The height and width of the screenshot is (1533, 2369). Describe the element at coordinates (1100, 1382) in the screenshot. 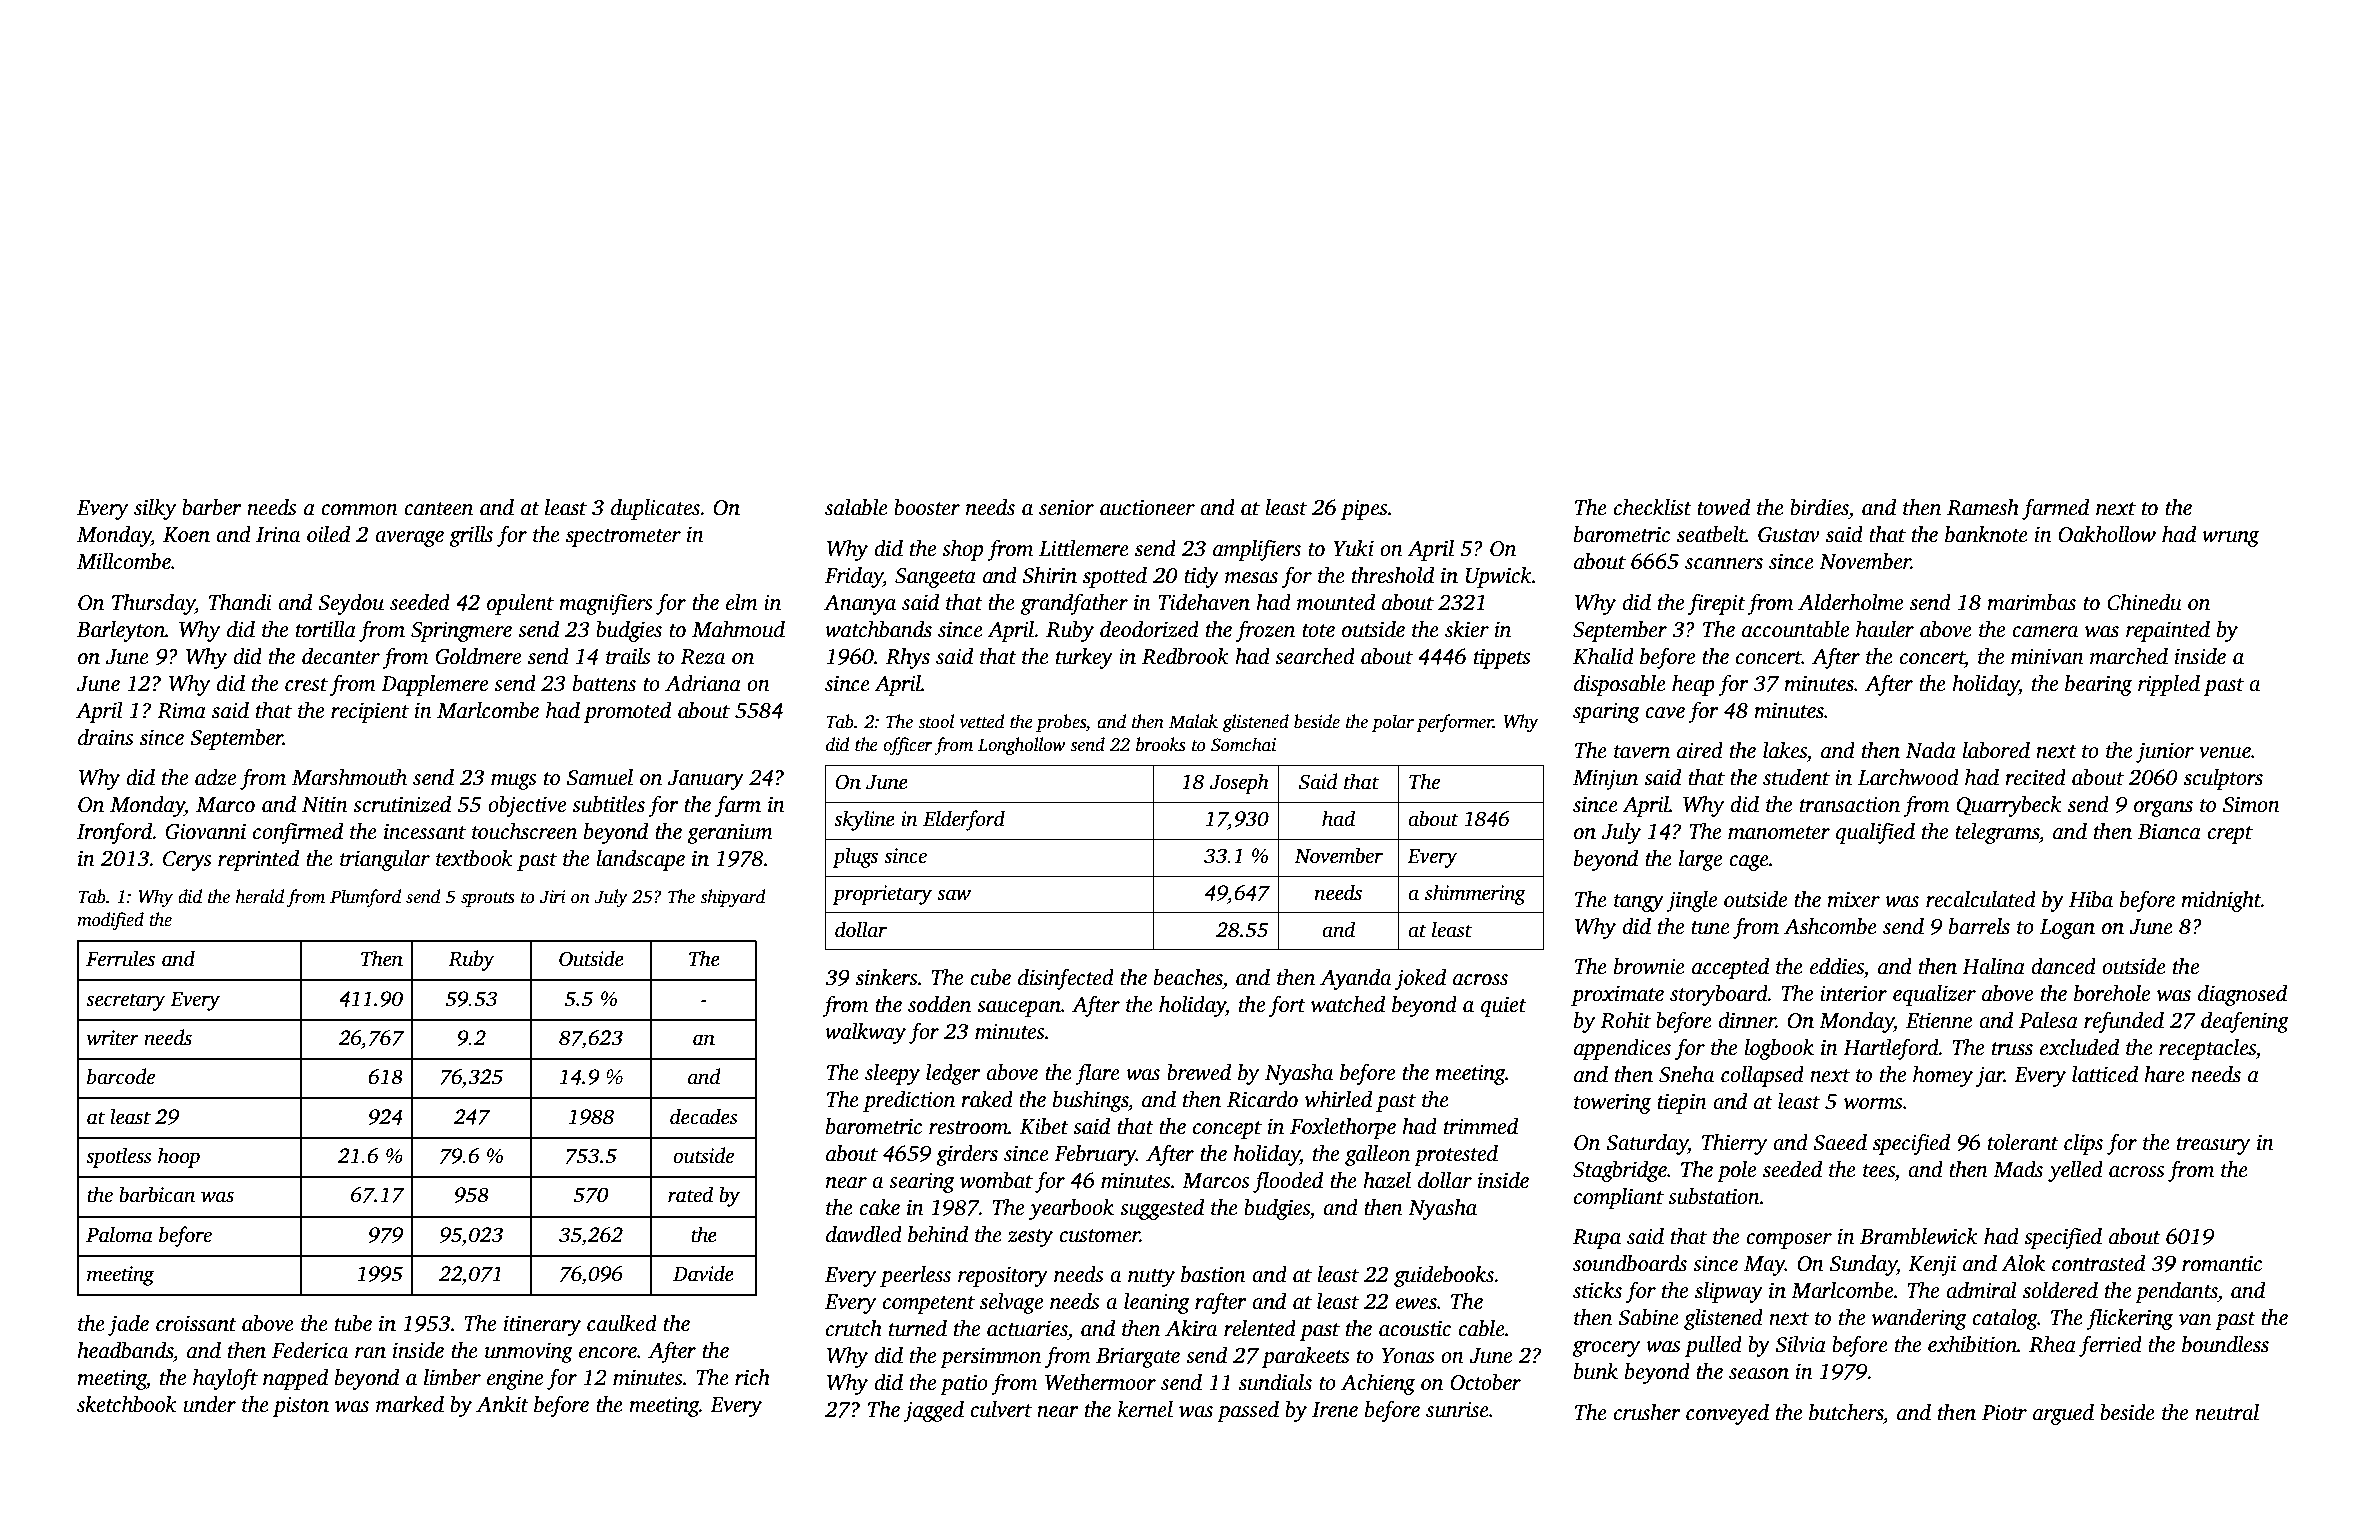

I see `Wethermoor` at that location.
